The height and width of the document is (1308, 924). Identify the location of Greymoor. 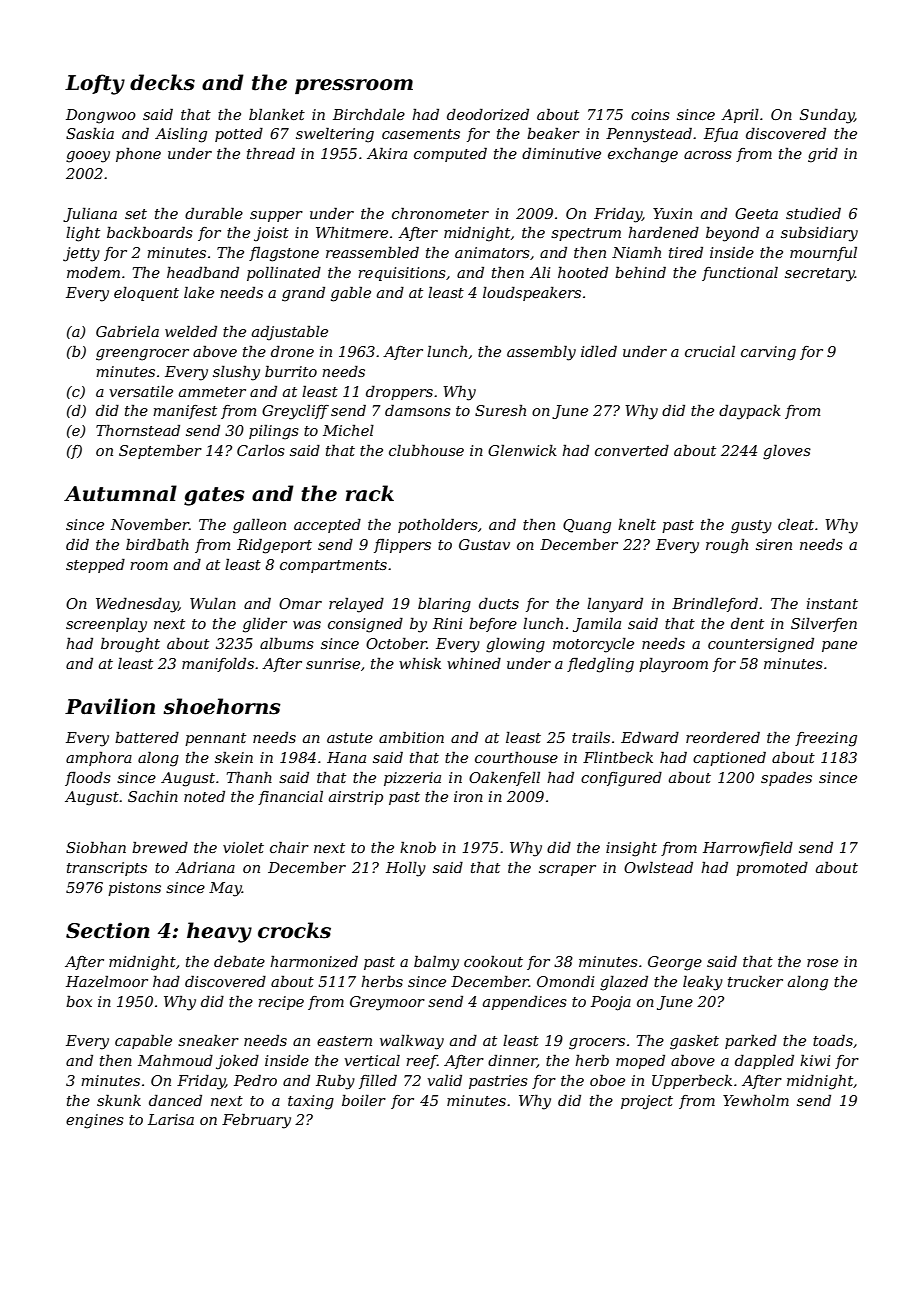
(387, 1003).
